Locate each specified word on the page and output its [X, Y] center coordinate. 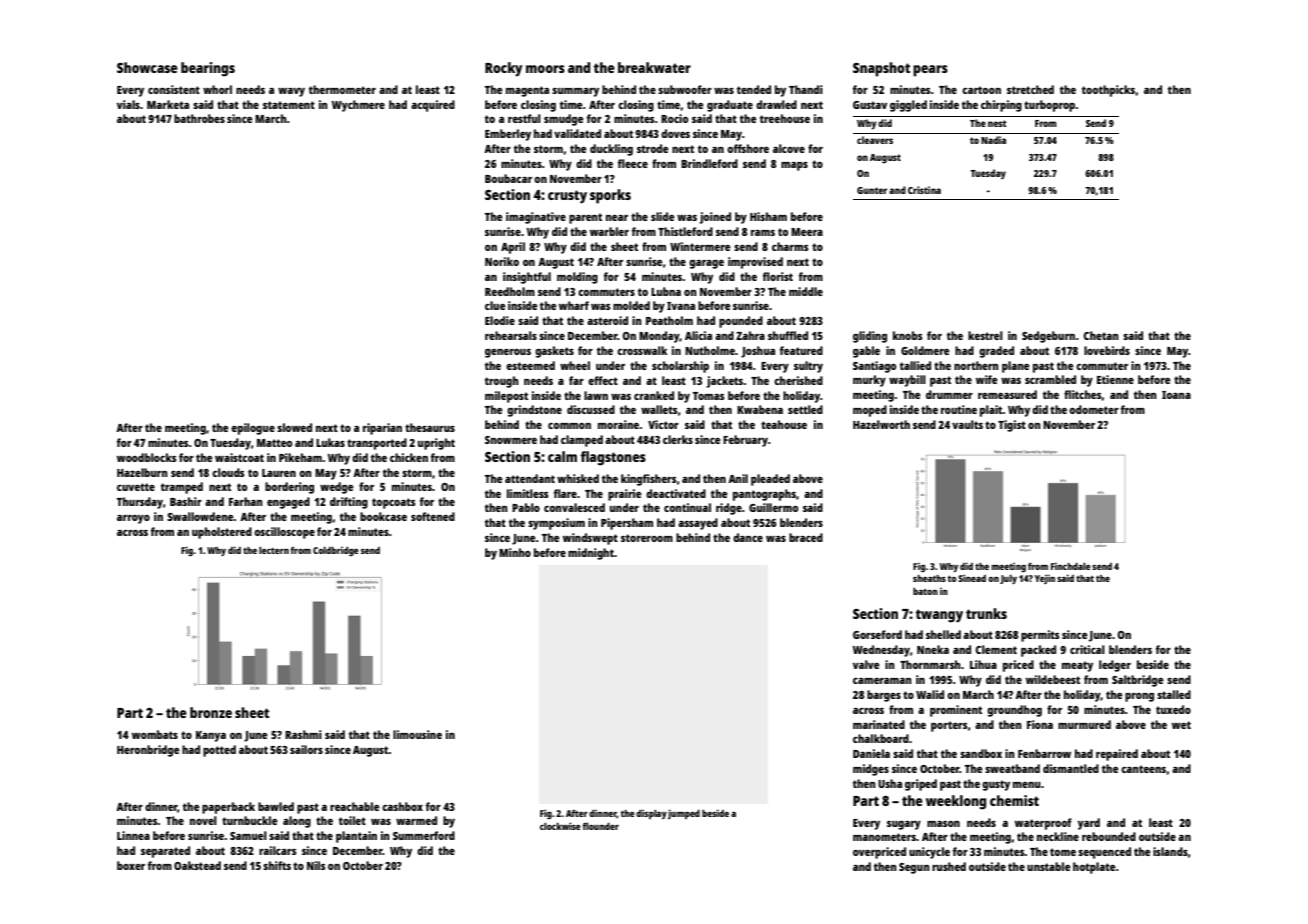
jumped [684, 814]
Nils [316, 865]
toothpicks [1108, 91]
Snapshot [881, 69]
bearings [208, 69]
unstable [1049, 866]
